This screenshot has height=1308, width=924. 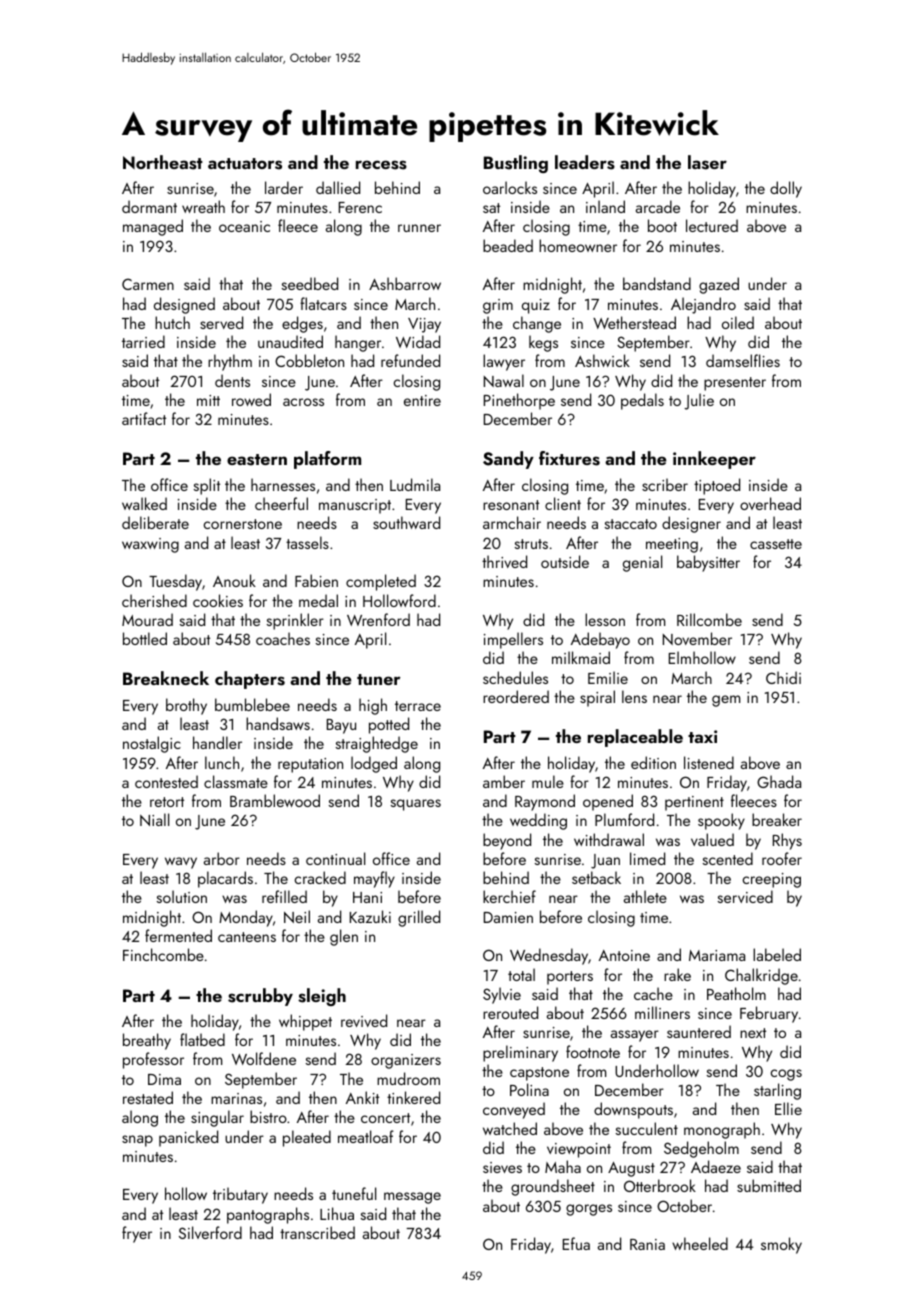 What do you see at coordinates (419, 228) in the screenshot?
I see `runner` at bounding box center [419, 228].
